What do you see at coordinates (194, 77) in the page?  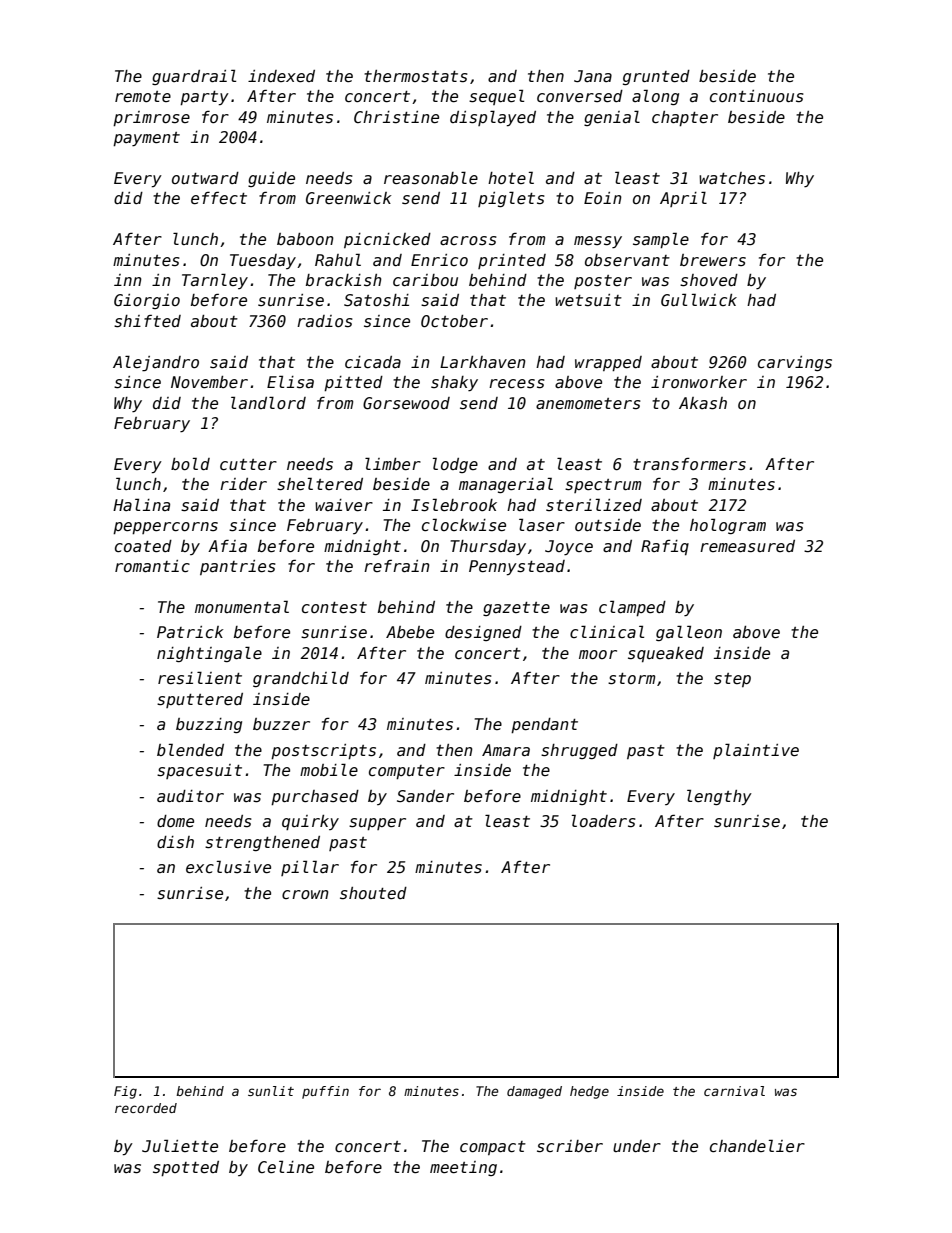 I see `guardrail` at bounding box center [194, 77].
